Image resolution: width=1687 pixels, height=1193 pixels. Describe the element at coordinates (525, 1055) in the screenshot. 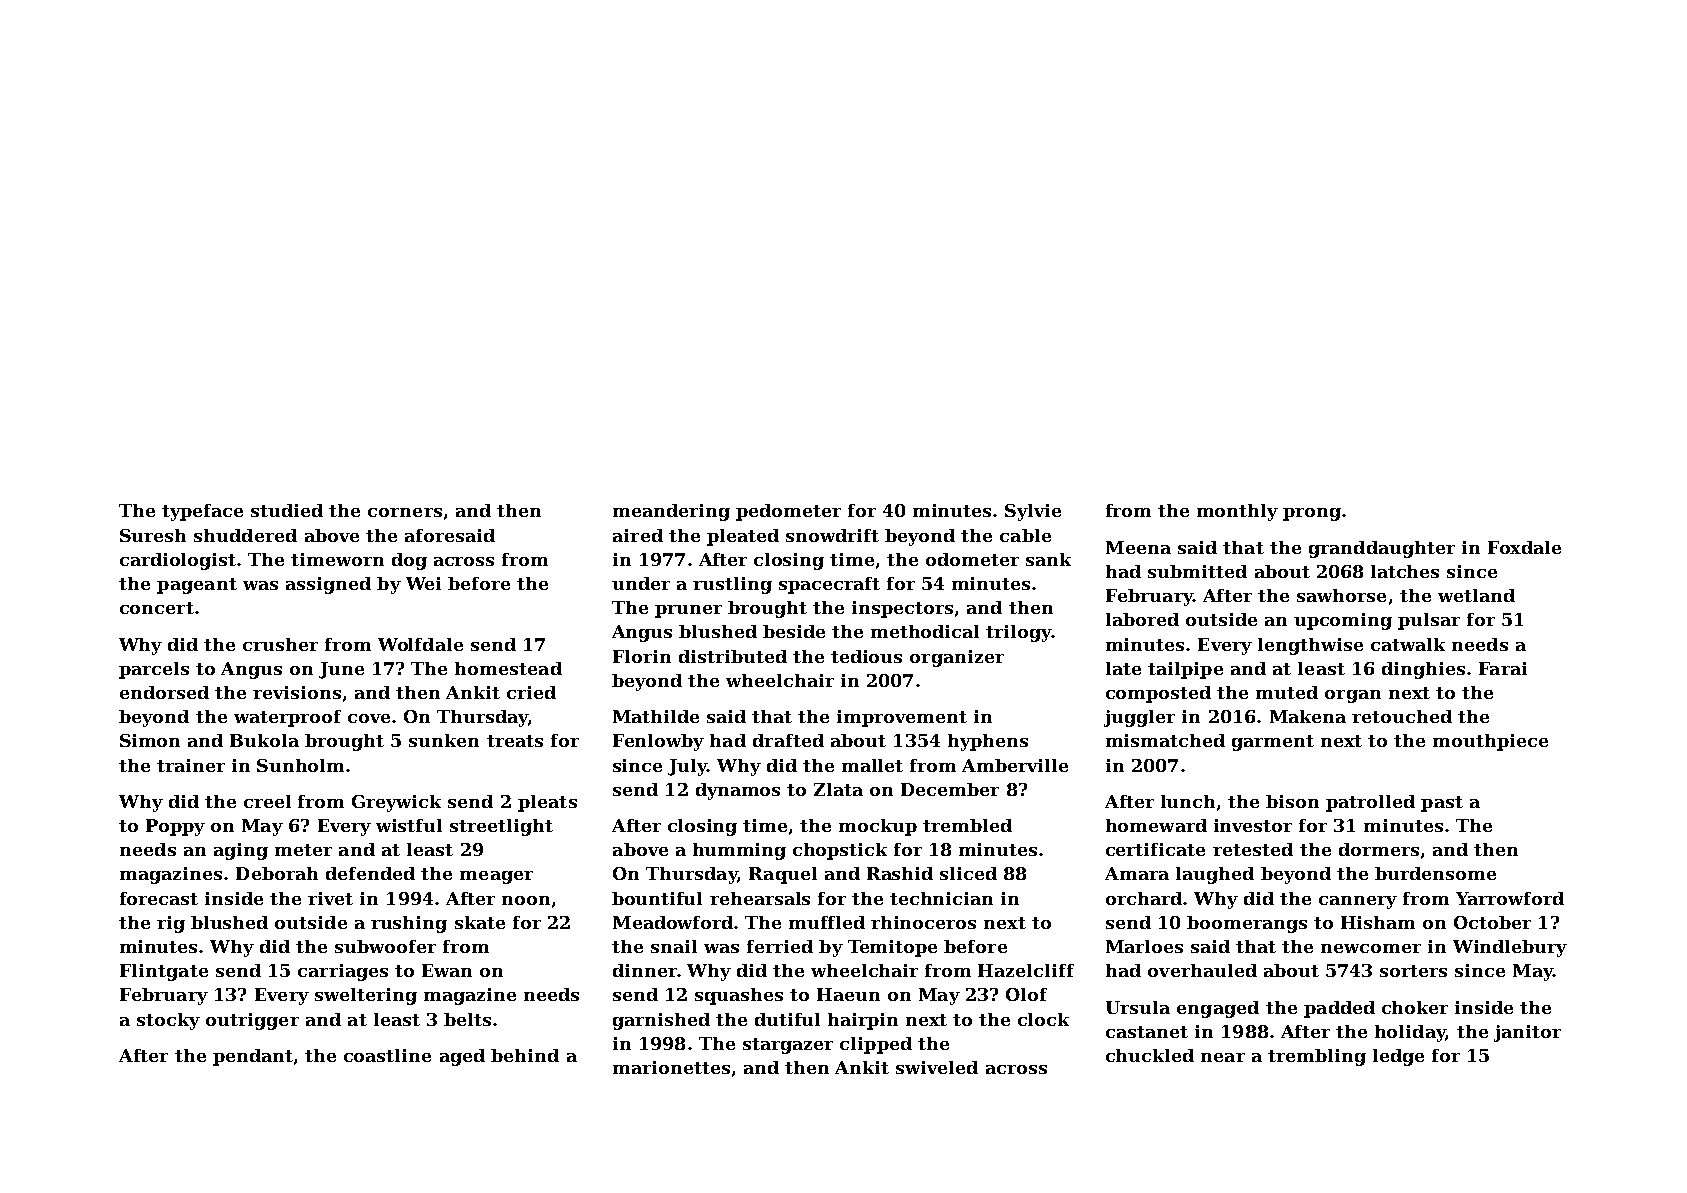

I see `behind` at that location.
